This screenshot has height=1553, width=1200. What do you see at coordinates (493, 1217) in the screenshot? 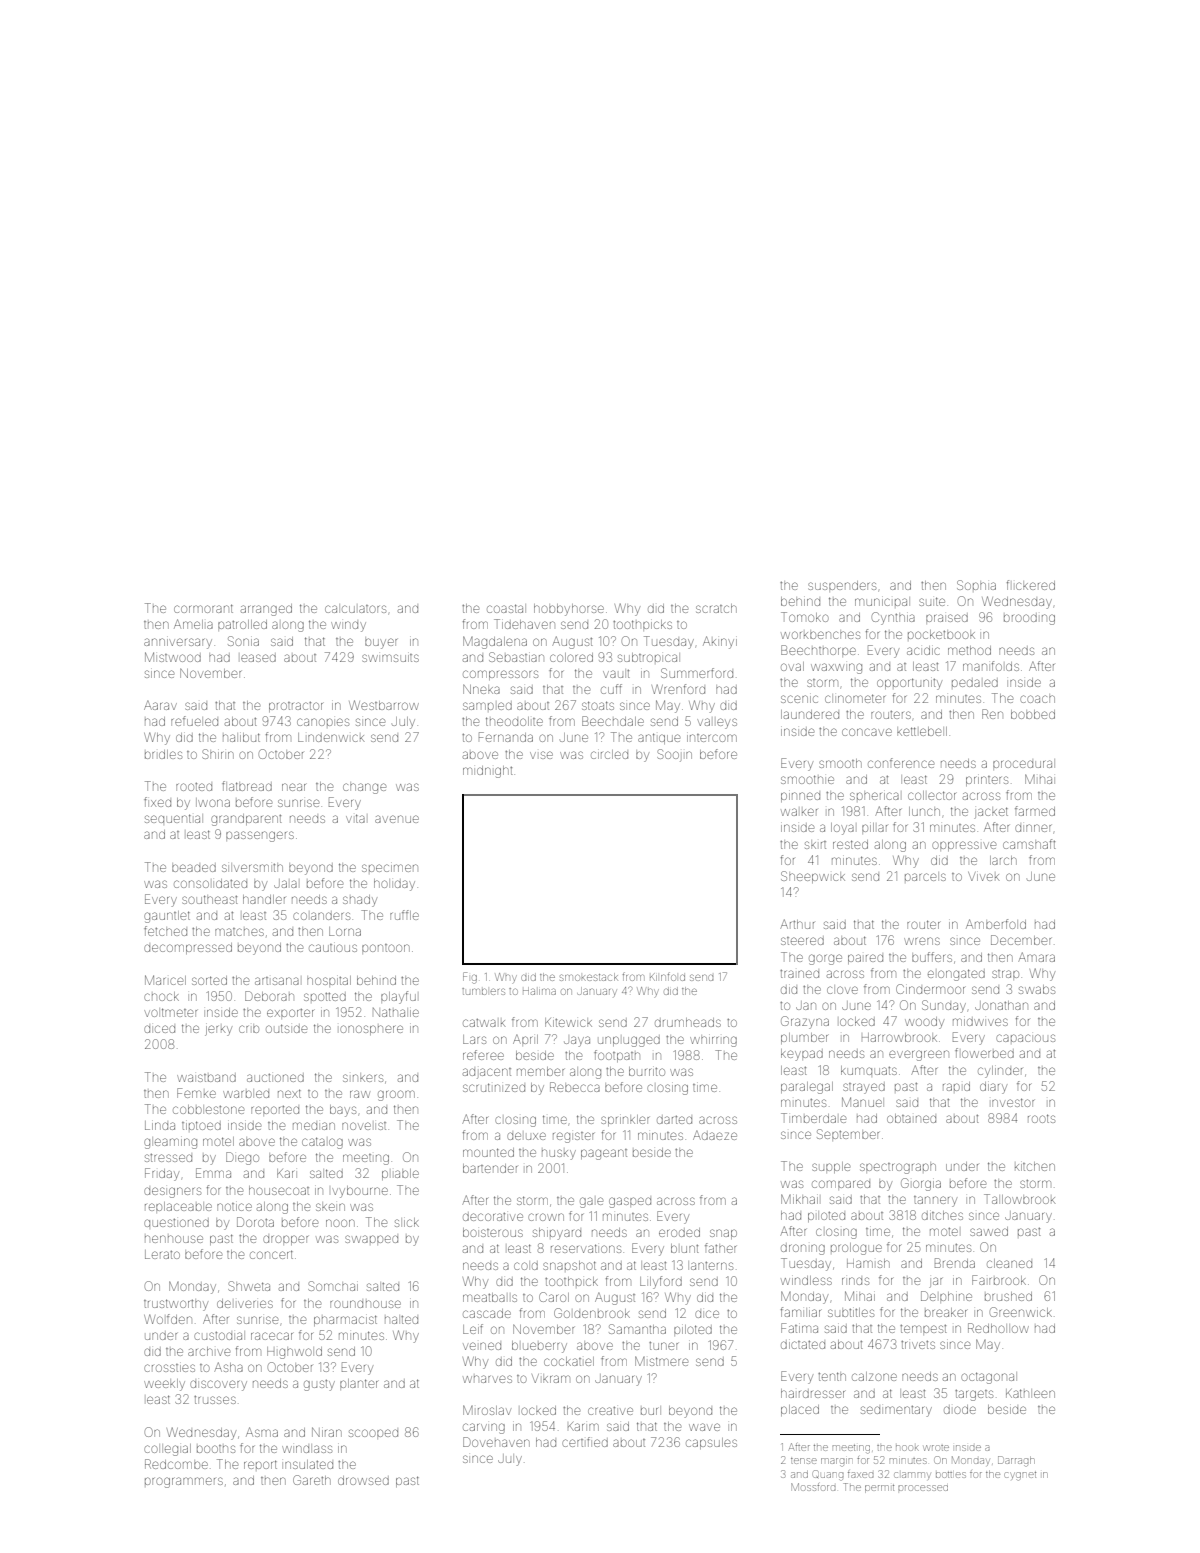
I see `decorative` at bounding box center [493, 1217].
